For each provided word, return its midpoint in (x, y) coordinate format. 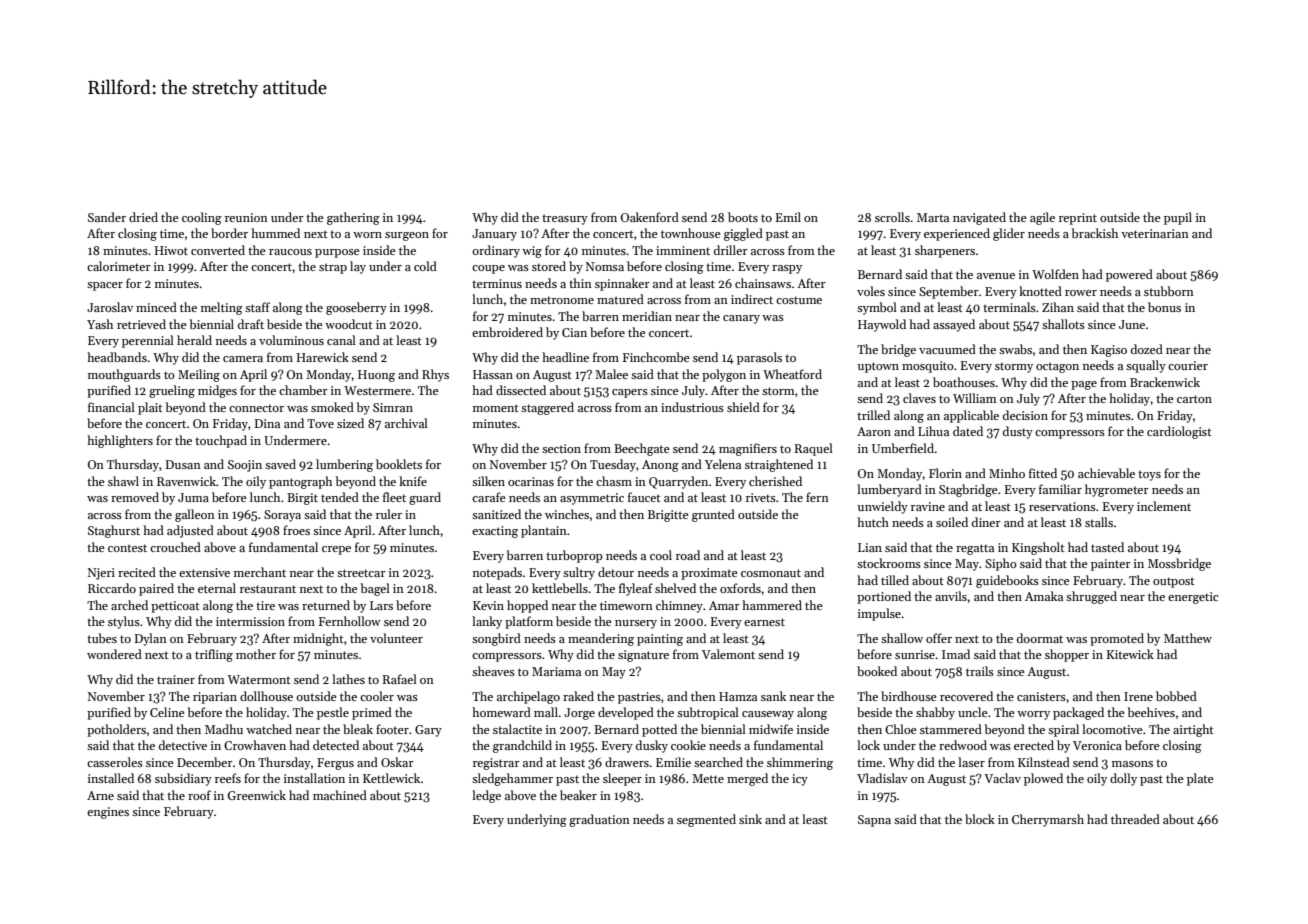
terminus (497, 283)
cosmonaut (771, 573)
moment (496, 408)
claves (919, 398)
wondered (114, 654)
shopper (1067, 655)
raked (578, 696)
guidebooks (1007, 581)
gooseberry (356, 308)
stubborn (1169, 291)
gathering (353, 218)
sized (350, 423)
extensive (204, 572)
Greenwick (257, 795)
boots (743, 217)
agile (1042, 218)
